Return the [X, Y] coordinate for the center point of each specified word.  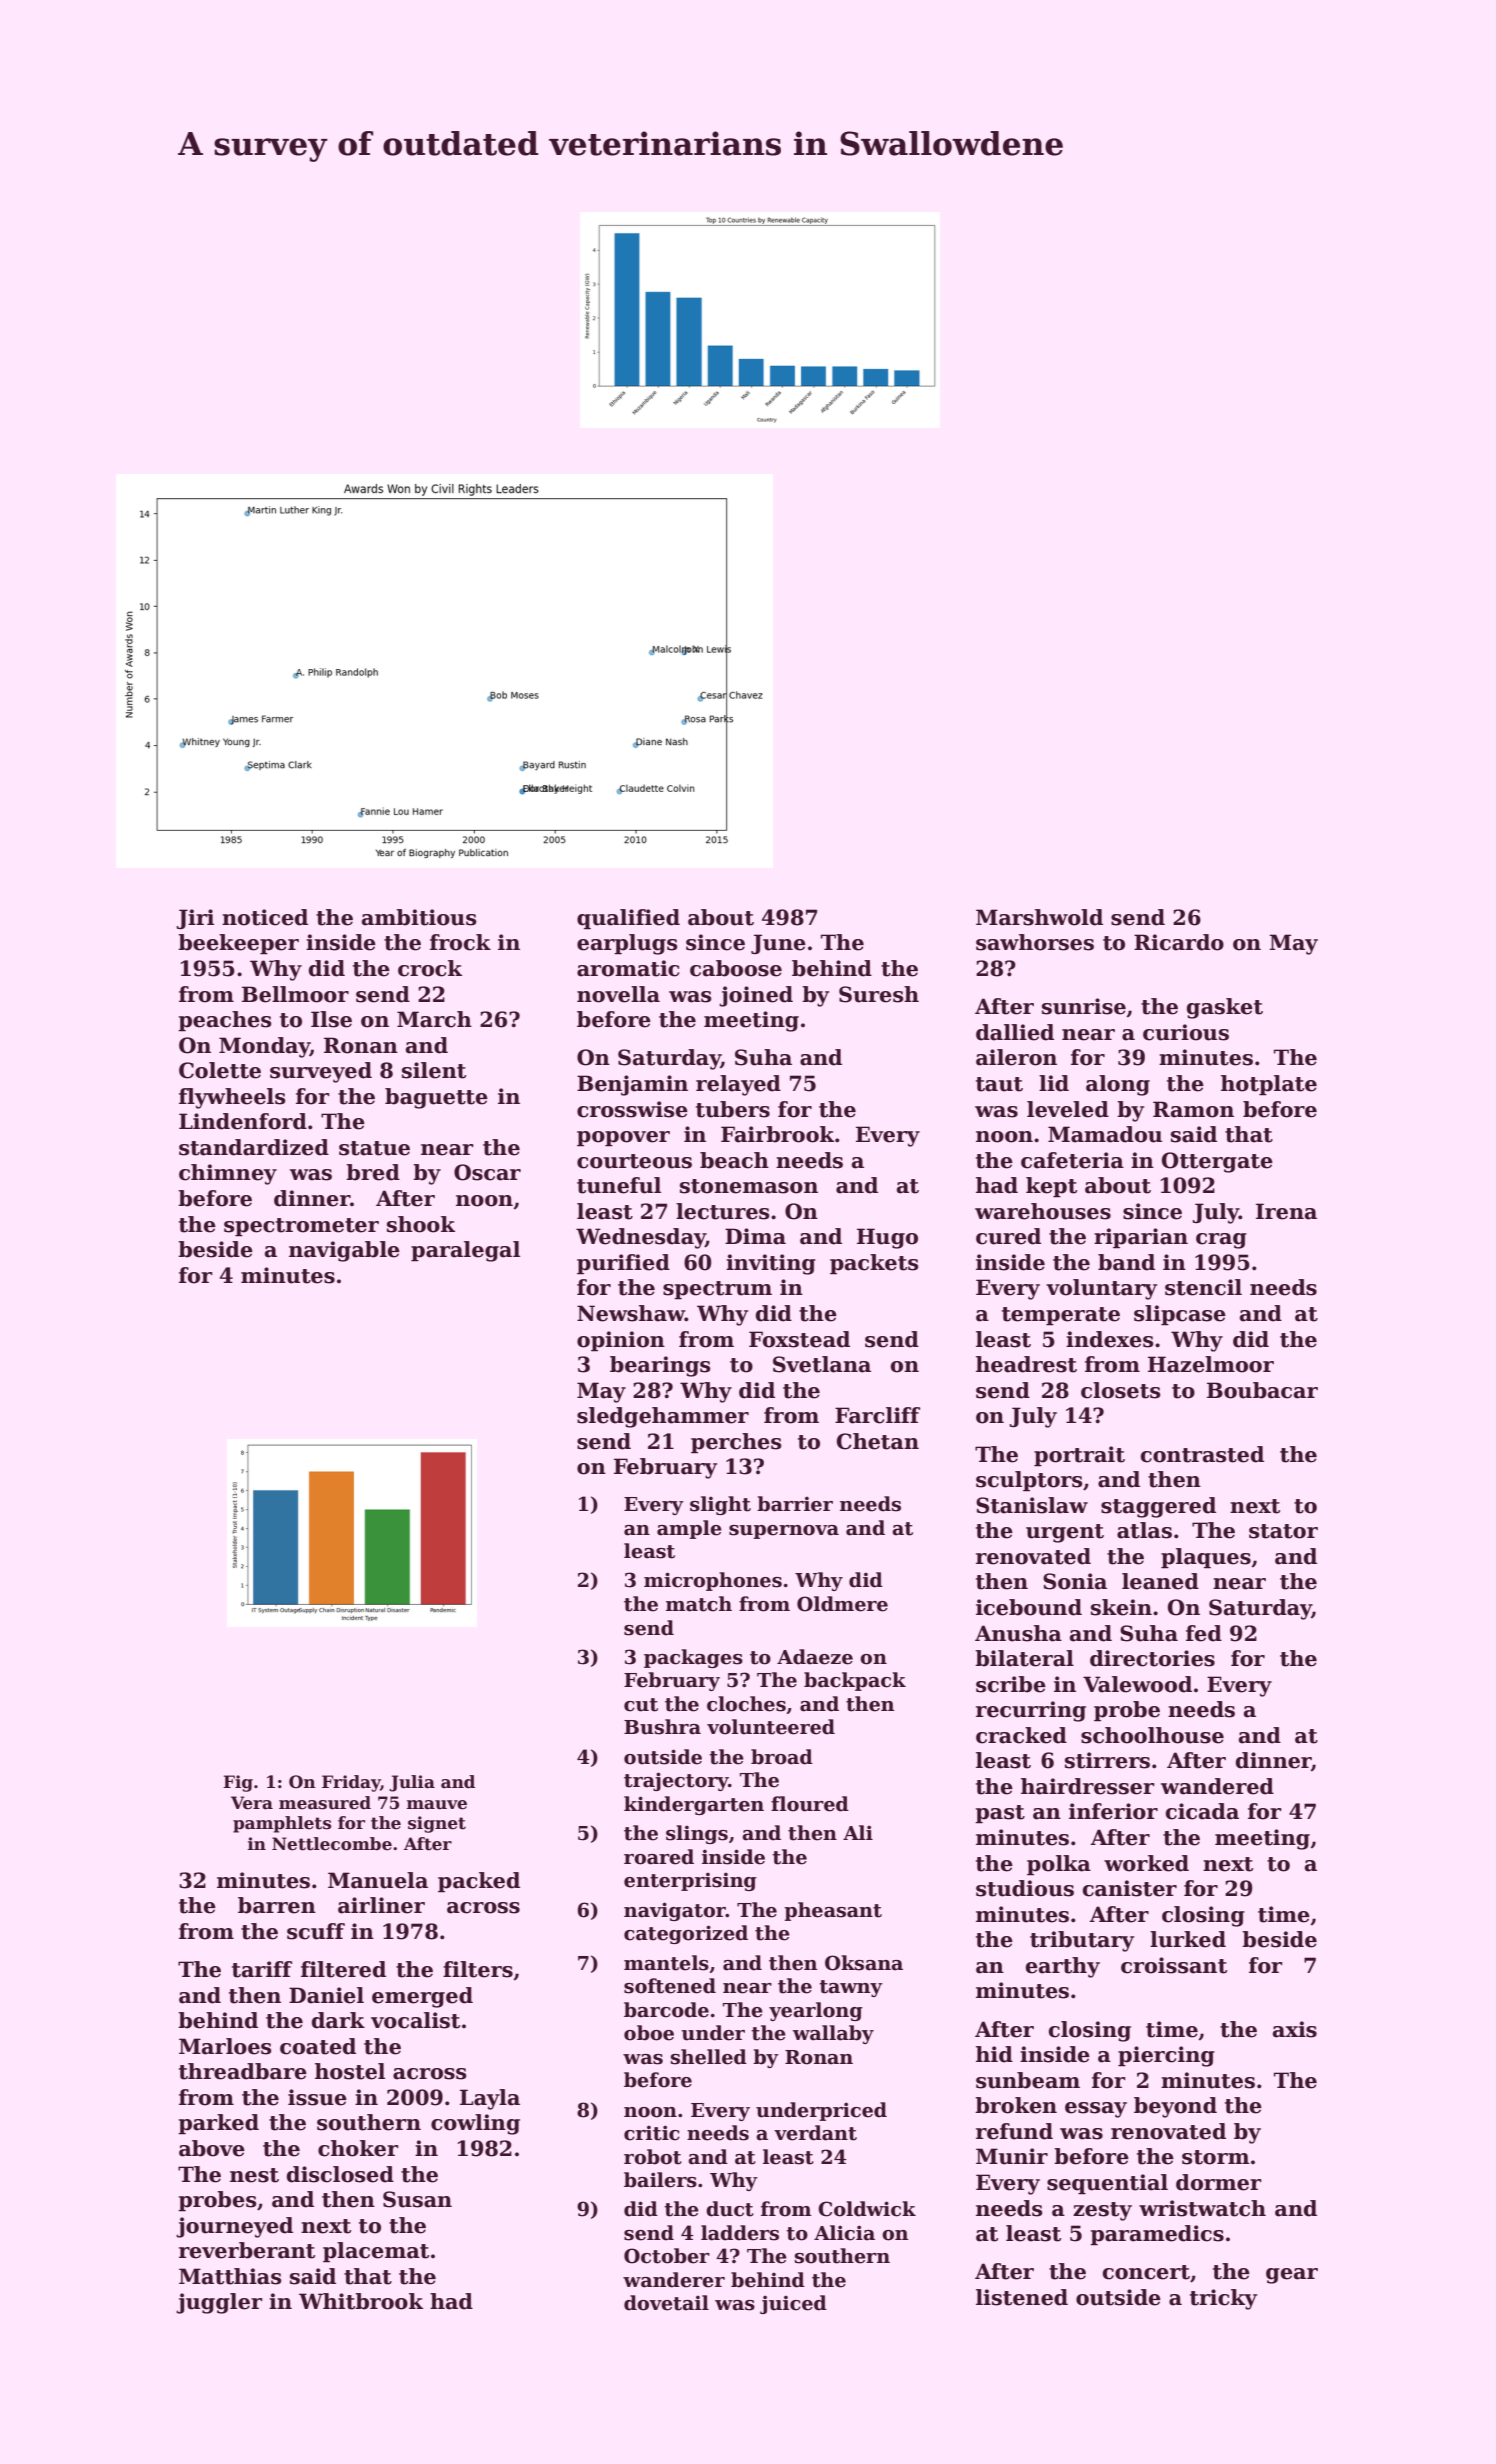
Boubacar [1262, 1390]
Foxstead [799, 1339]
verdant [815, 2133]
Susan [417, 2199]
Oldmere [842, 1604]
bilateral [1024, 1658]
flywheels [232, 1098]
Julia [412, 1783]
